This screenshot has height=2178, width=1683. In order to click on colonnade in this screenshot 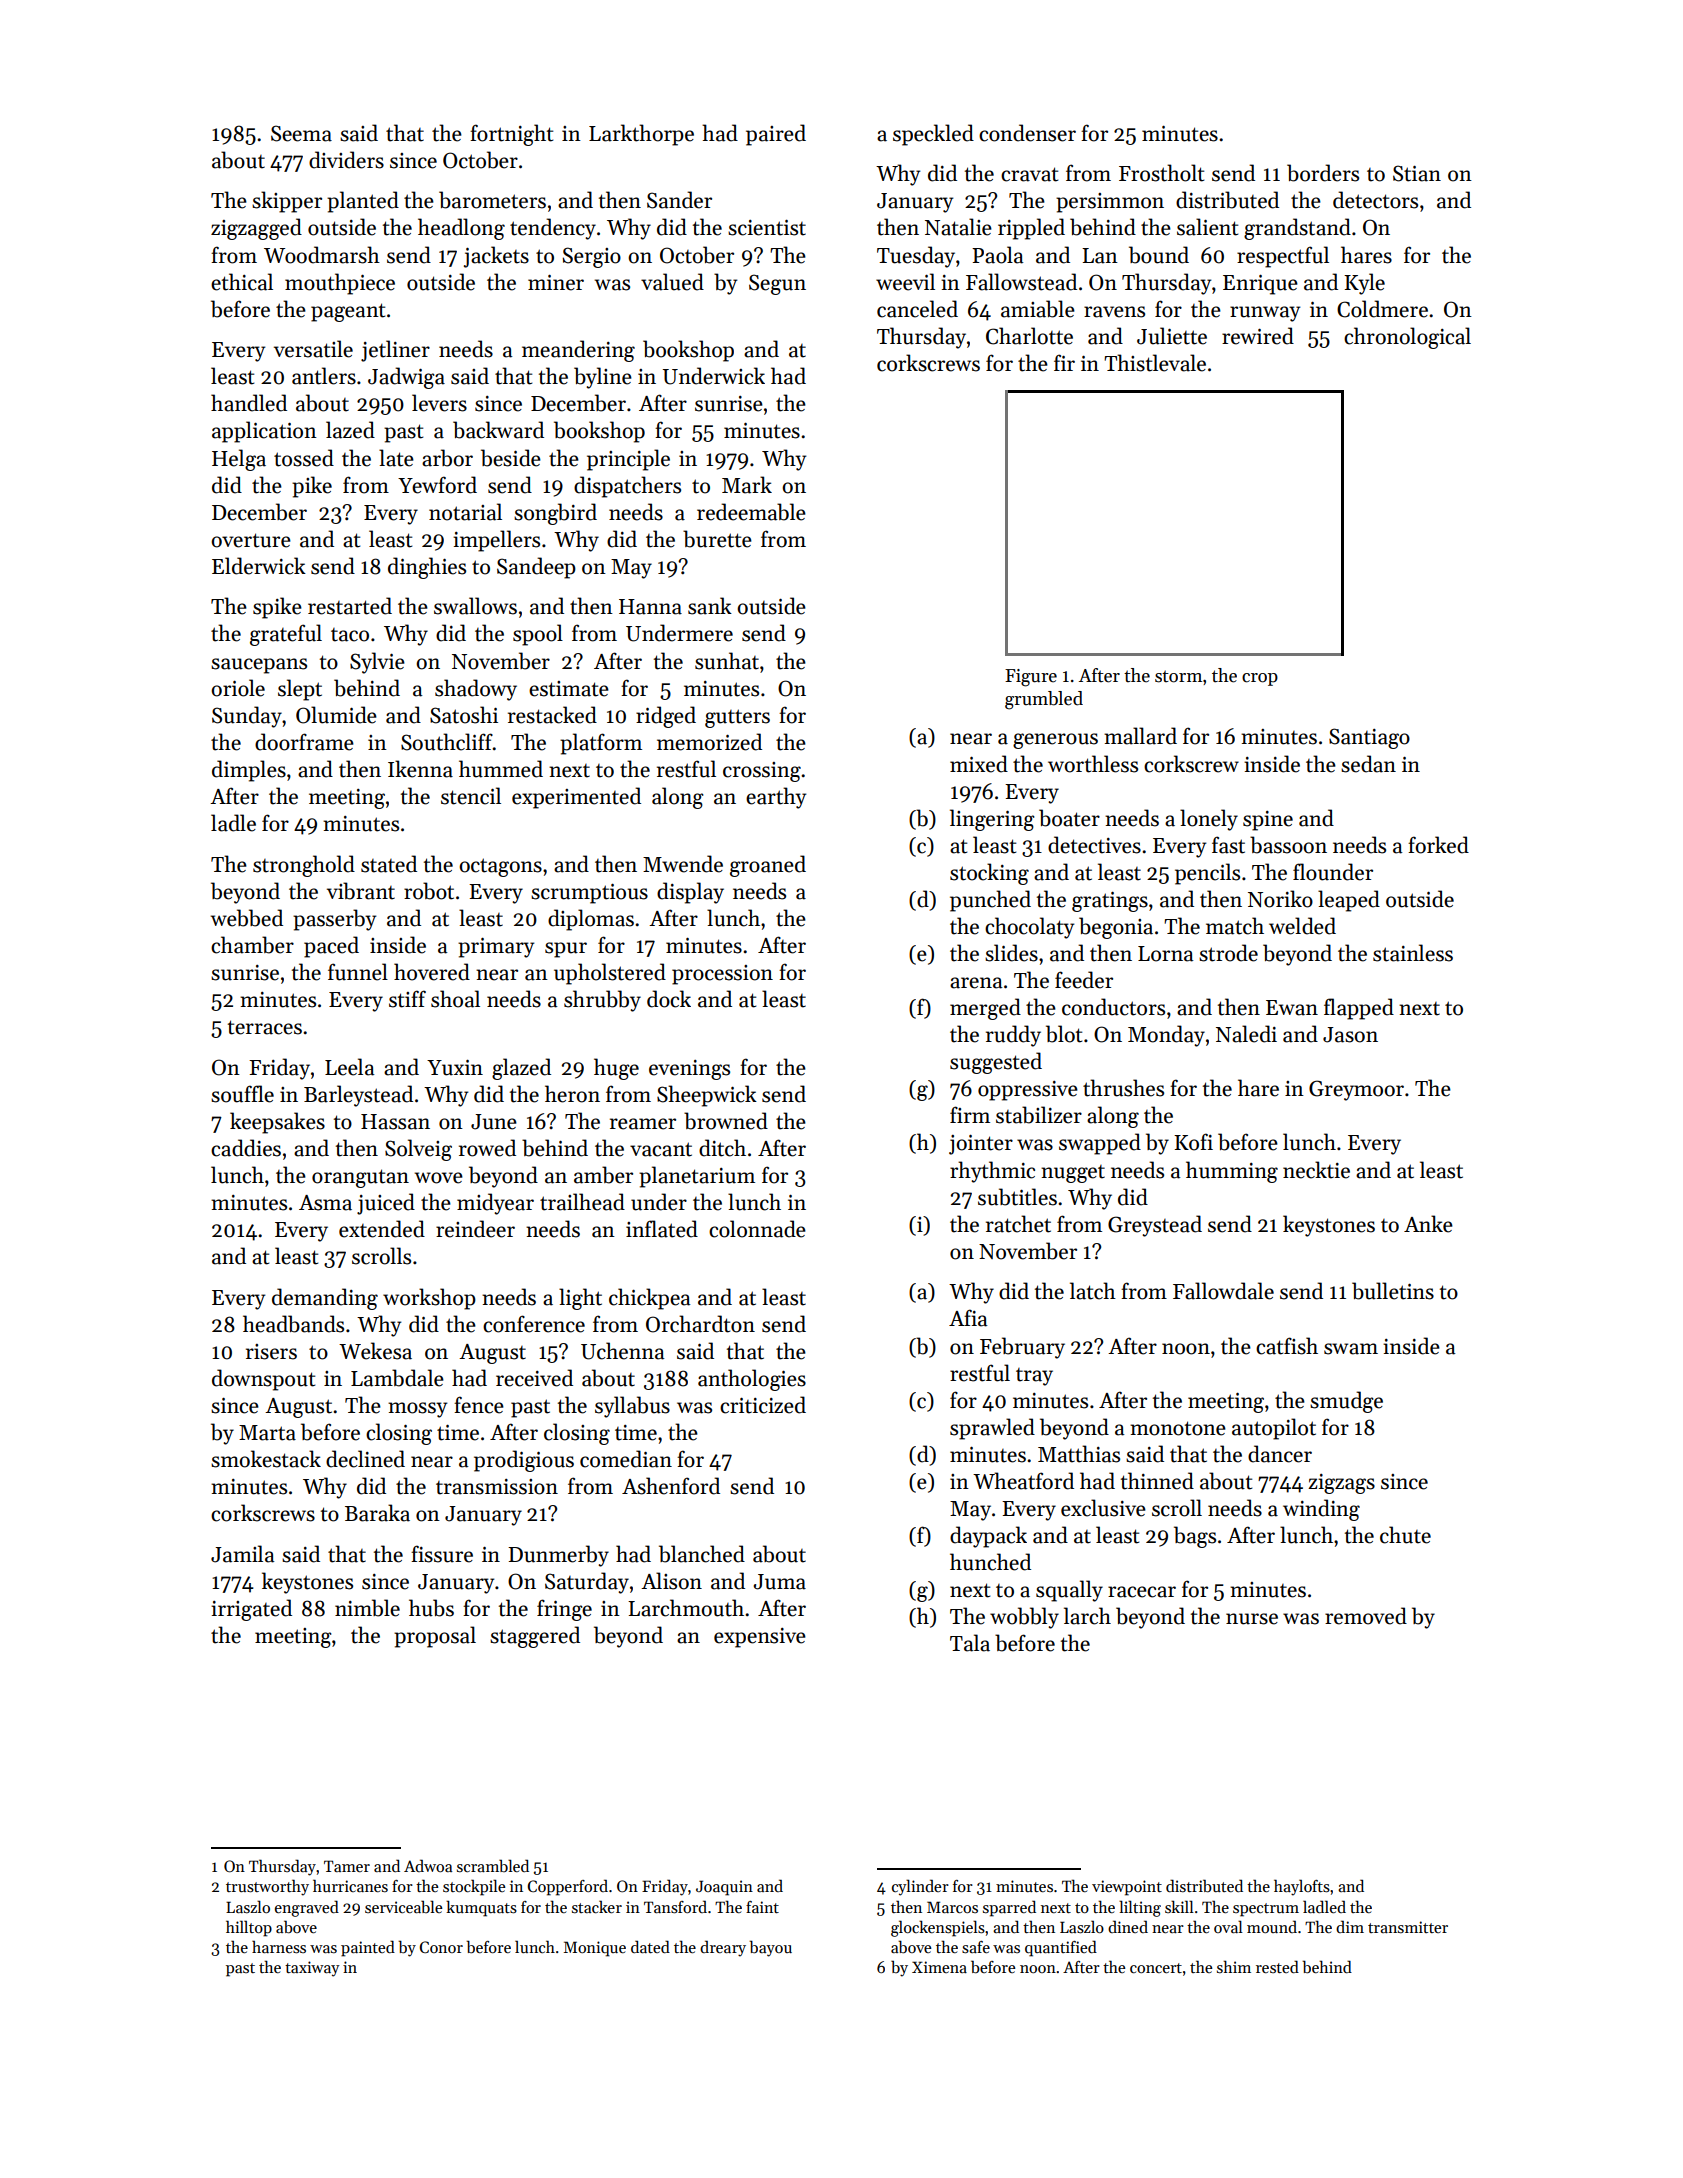, I will do `click(757, 1229)`.
